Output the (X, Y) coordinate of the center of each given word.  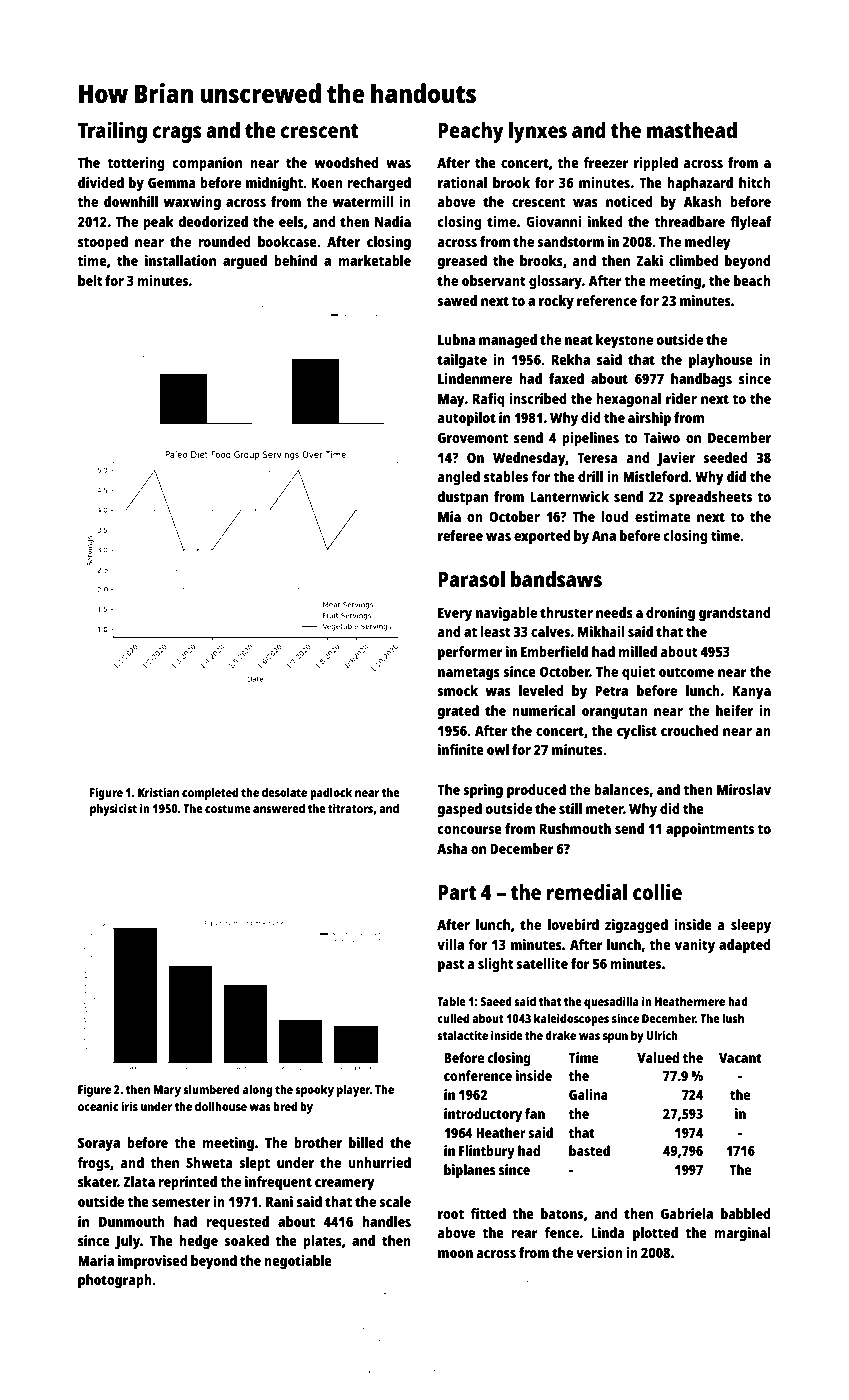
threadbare (690, 221)
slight (496, 965)
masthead (692, 130)
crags (176, 134)
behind (295, 260)
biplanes (470, 1171)
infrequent (278, 1183)
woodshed (346, 162)
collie (657, 891)
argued (245, 262)
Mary (167, 1091)
